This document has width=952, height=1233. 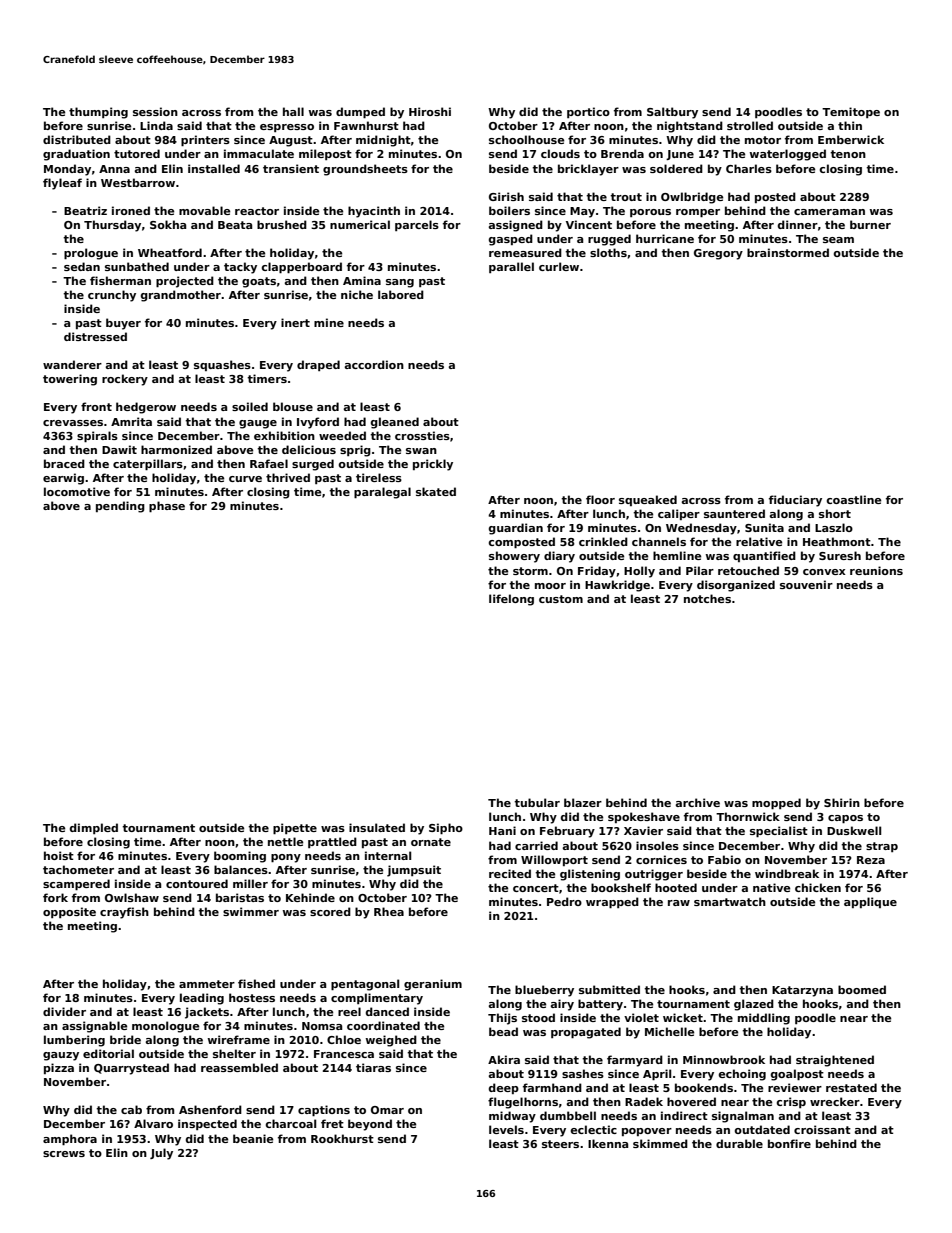 I want to click on croissant, so click(x=822, y=1129).
